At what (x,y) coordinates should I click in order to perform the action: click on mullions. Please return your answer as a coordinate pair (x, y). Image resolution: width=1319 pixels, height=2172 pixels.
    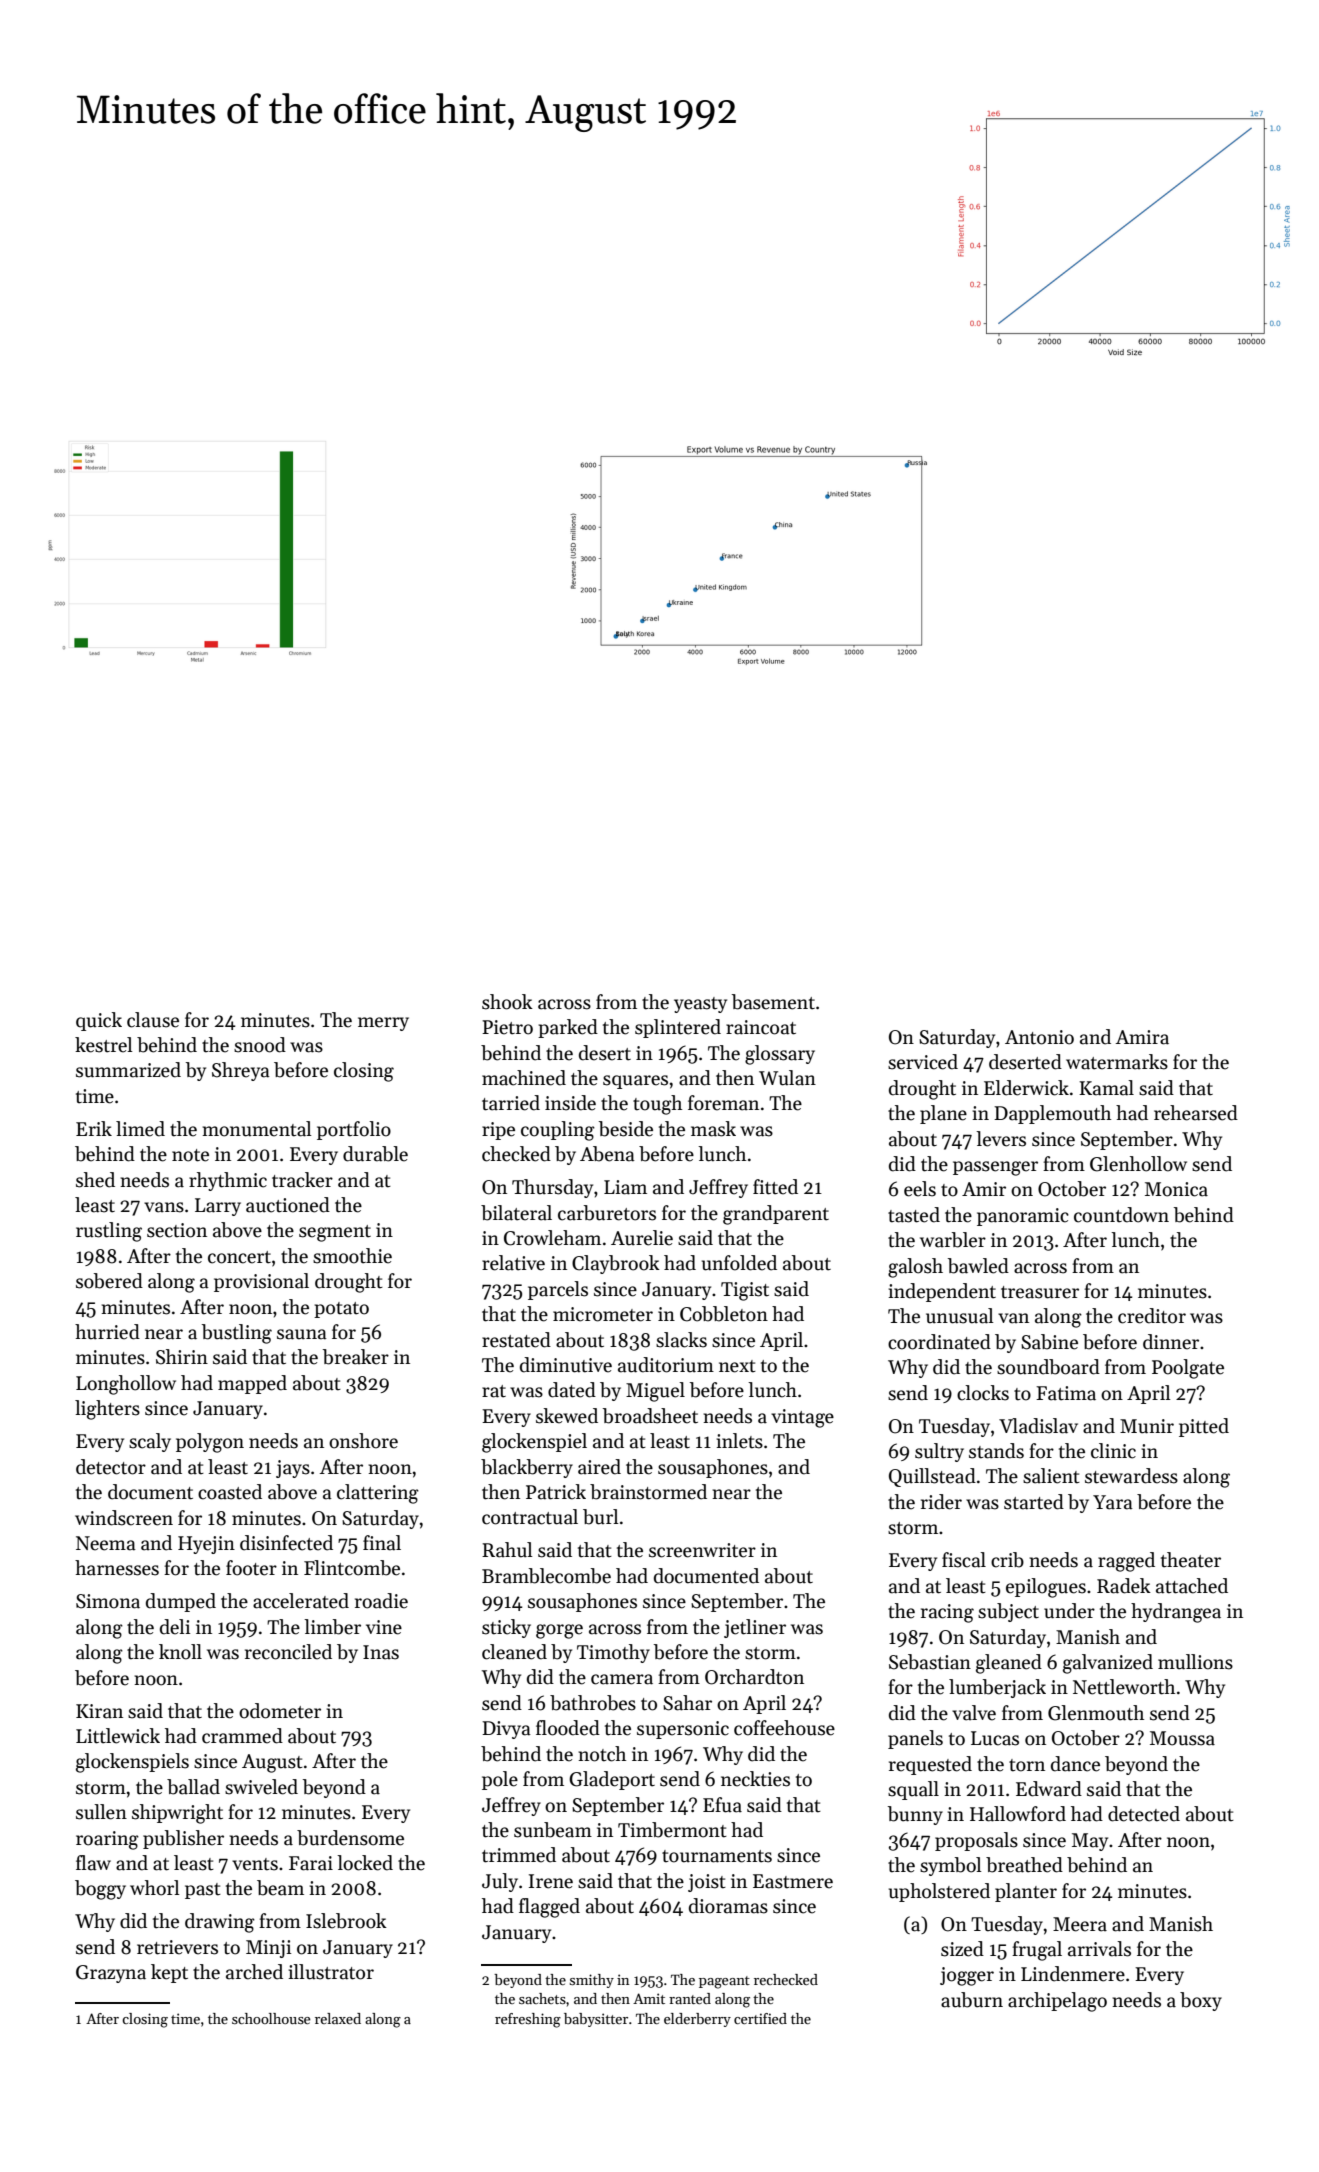
    Looking at the image, I should click on (1195, 1662).
